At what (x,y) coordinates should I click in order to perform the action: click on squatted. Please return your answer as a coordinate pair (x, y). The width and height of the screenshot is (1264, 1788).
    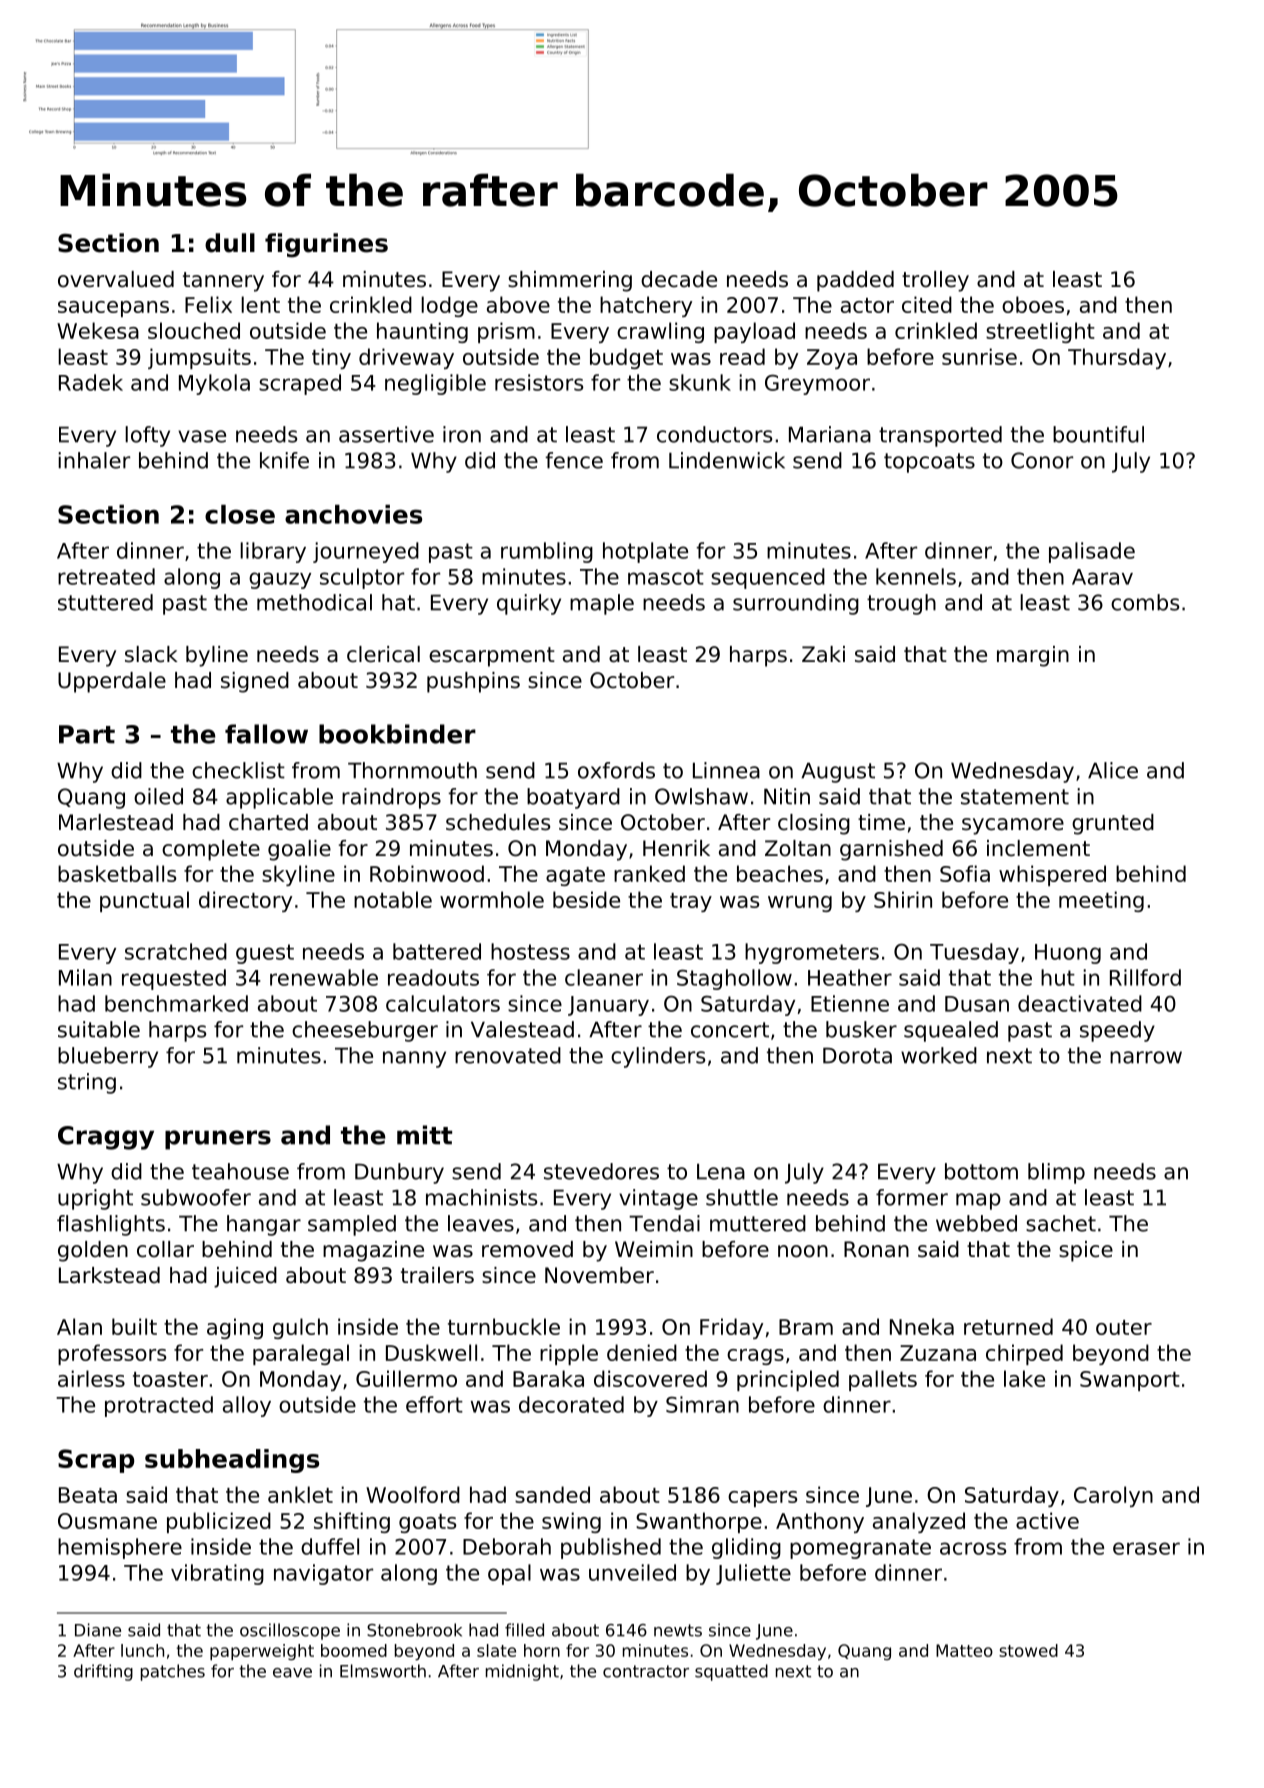
    Looking at the image, I should click on (731, 1672).
